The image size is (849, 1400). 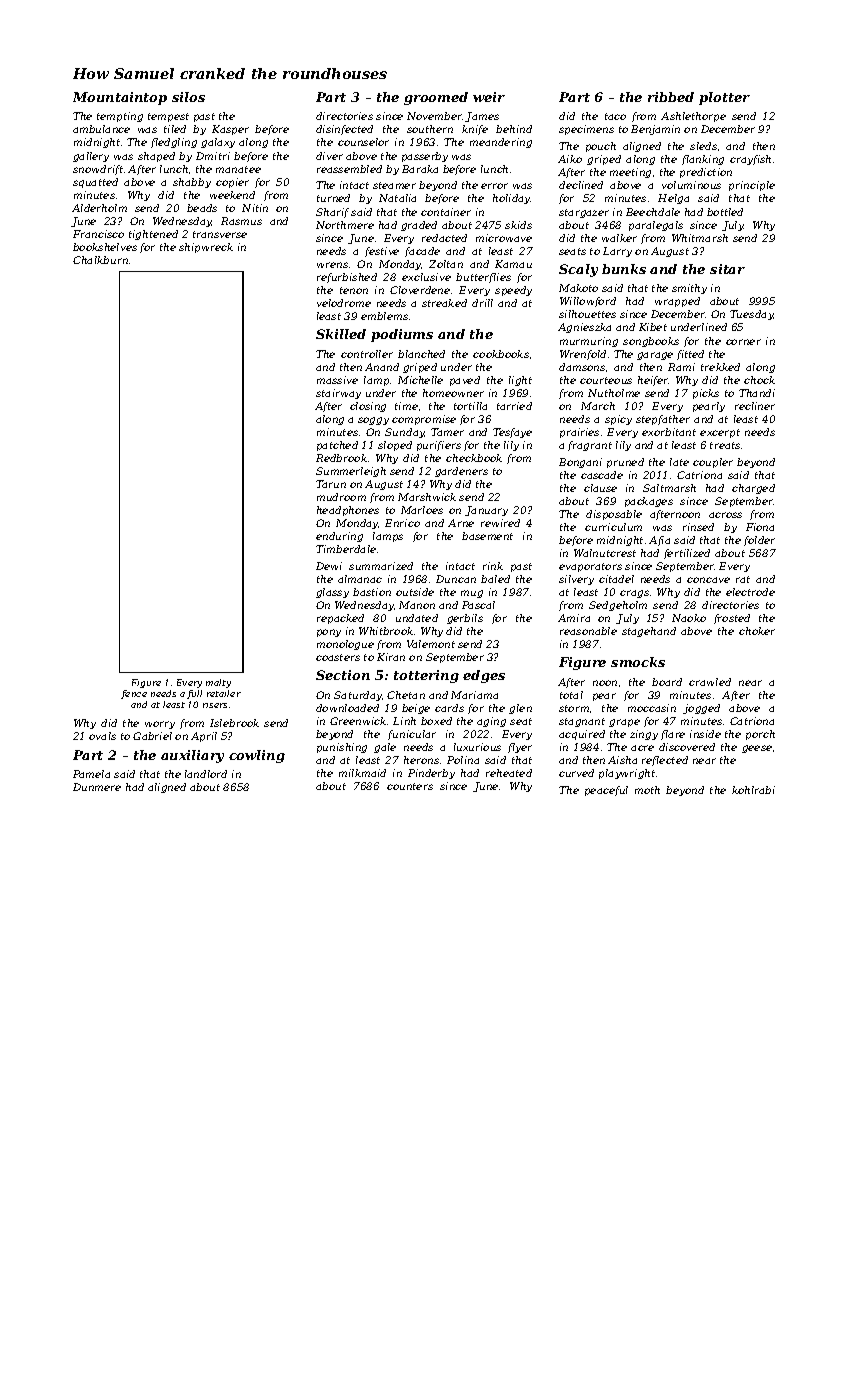 What do you see at coordinates (329, 633) in the document?
I see `pony` at bounding box center [329, 633].
